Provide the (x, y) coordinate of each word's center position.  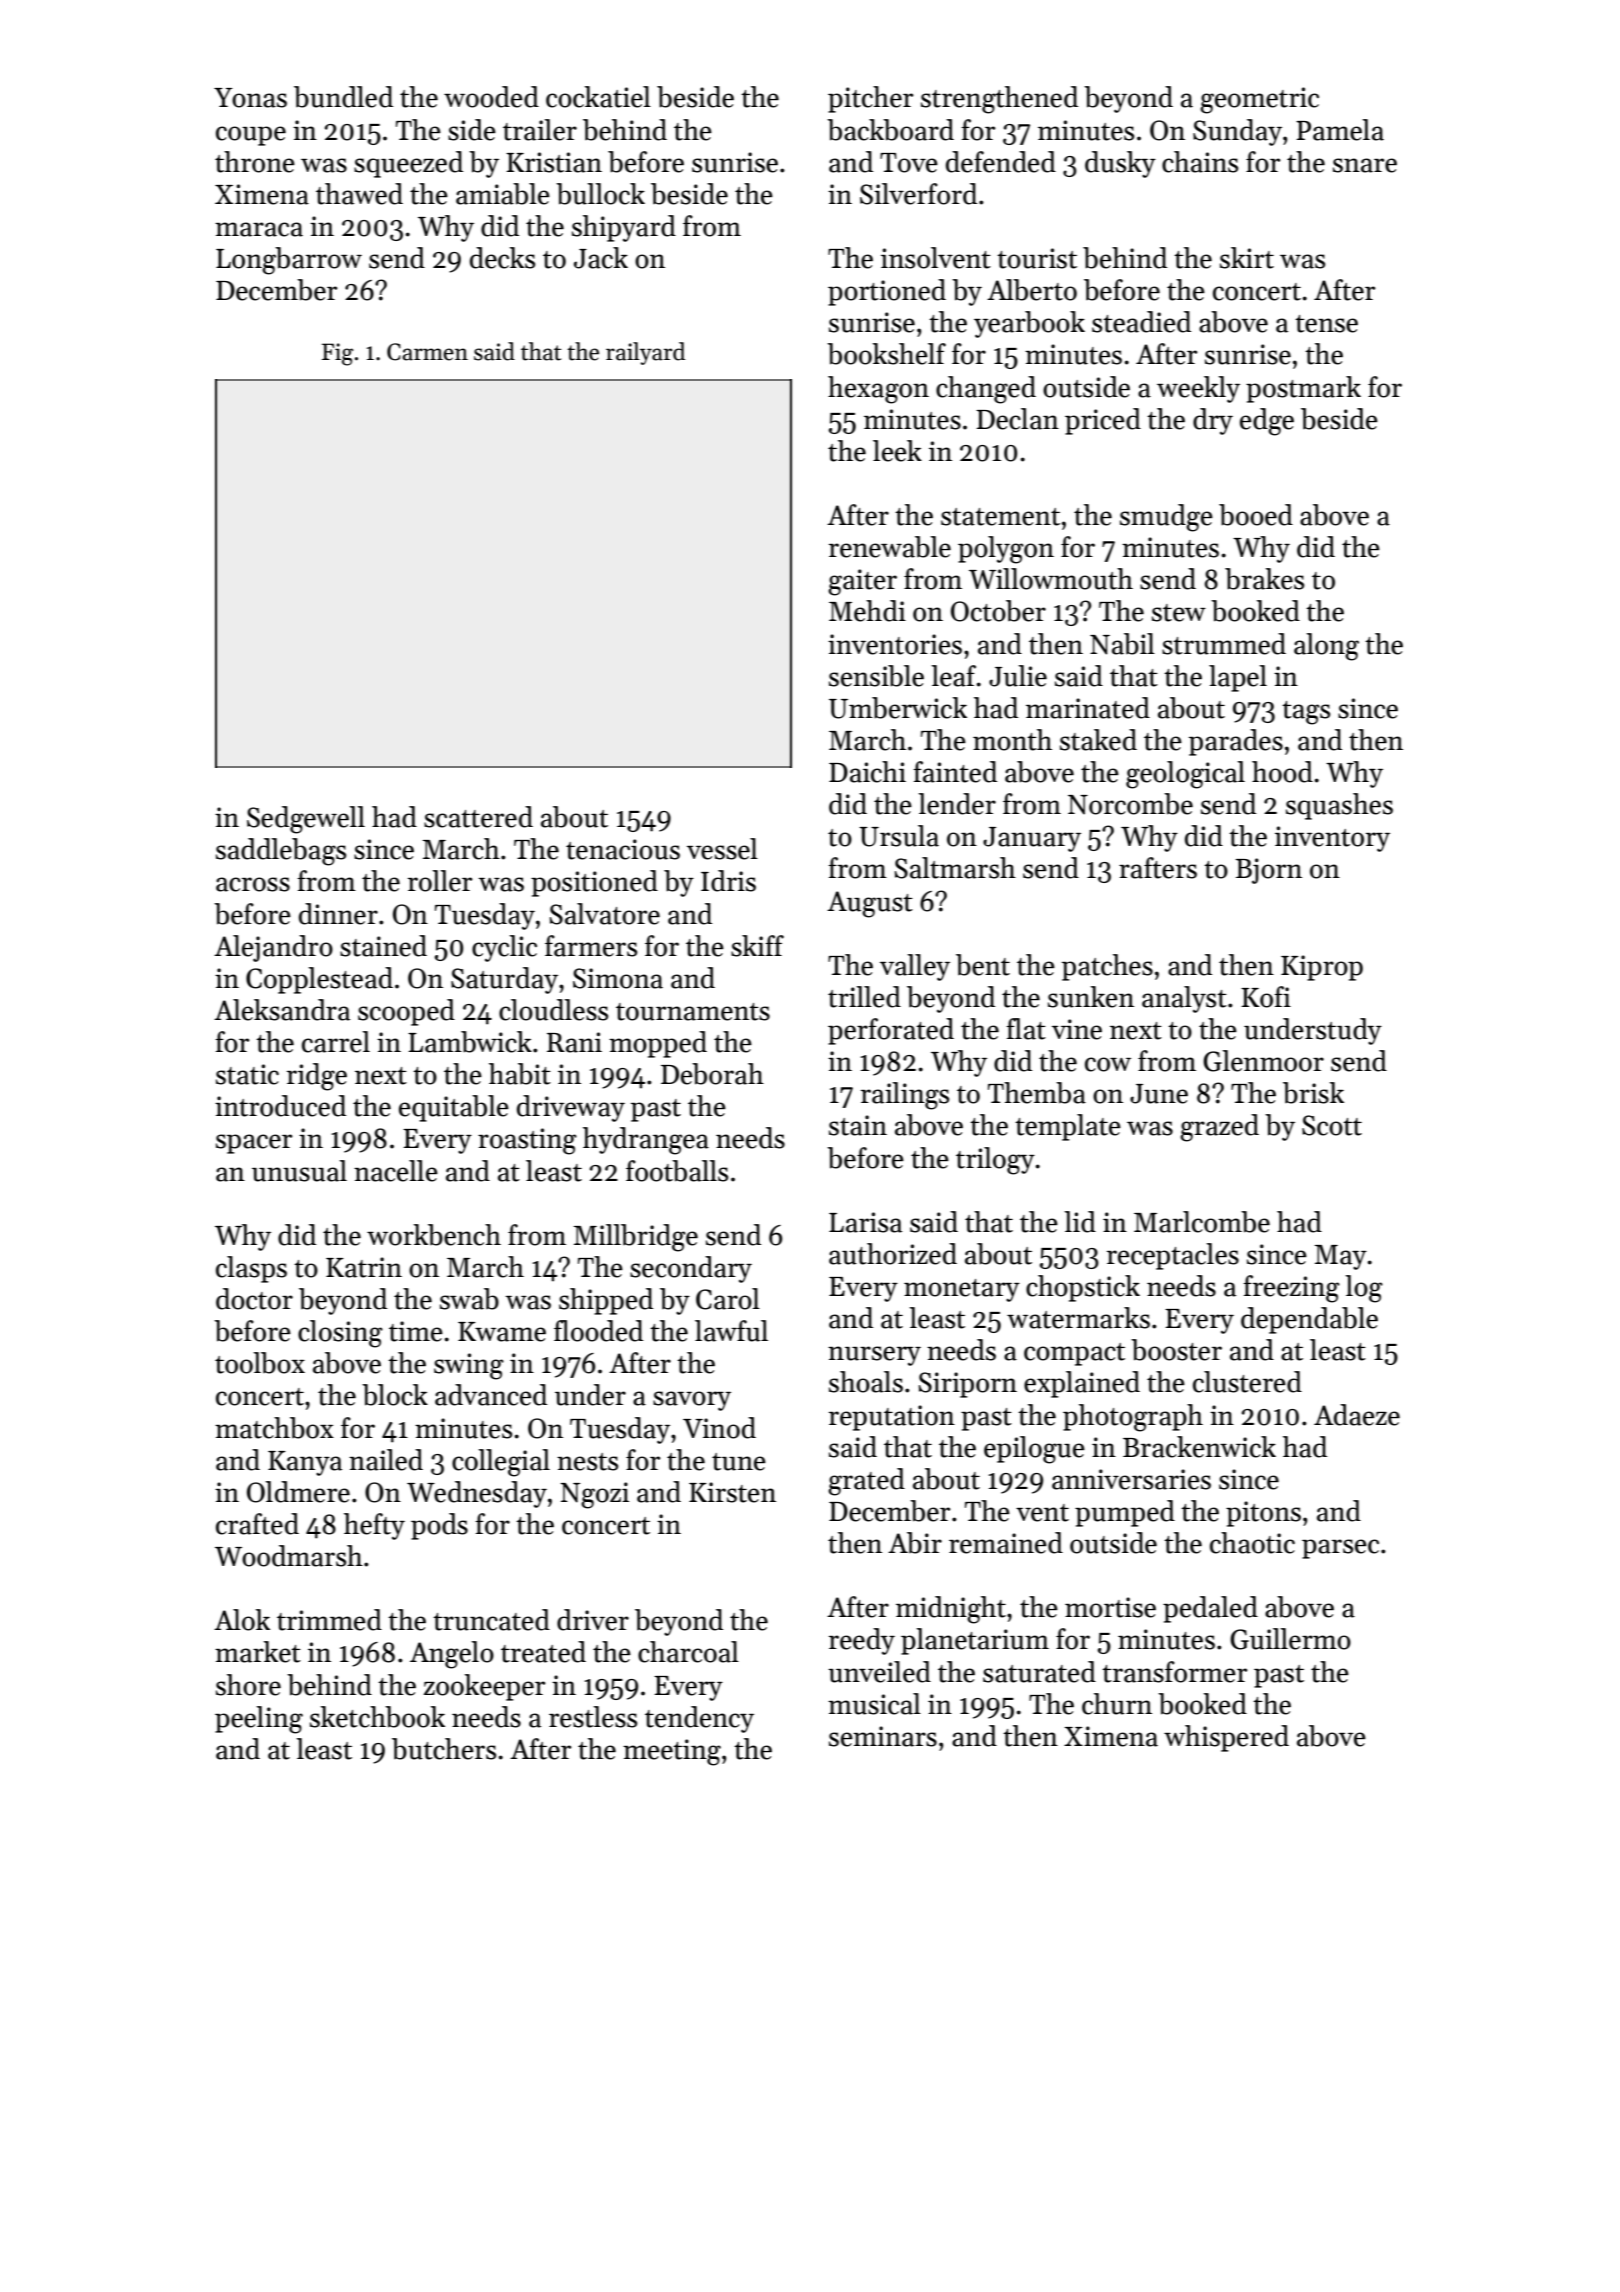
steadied (1141, 322)
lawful (731, 1331)
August (870, 904)
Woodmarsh (289, 1556)
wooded (491, 97)
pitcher (870, 99)
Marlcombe (1202, 1222)
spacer (254, 1144)
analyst (1184, 999)
